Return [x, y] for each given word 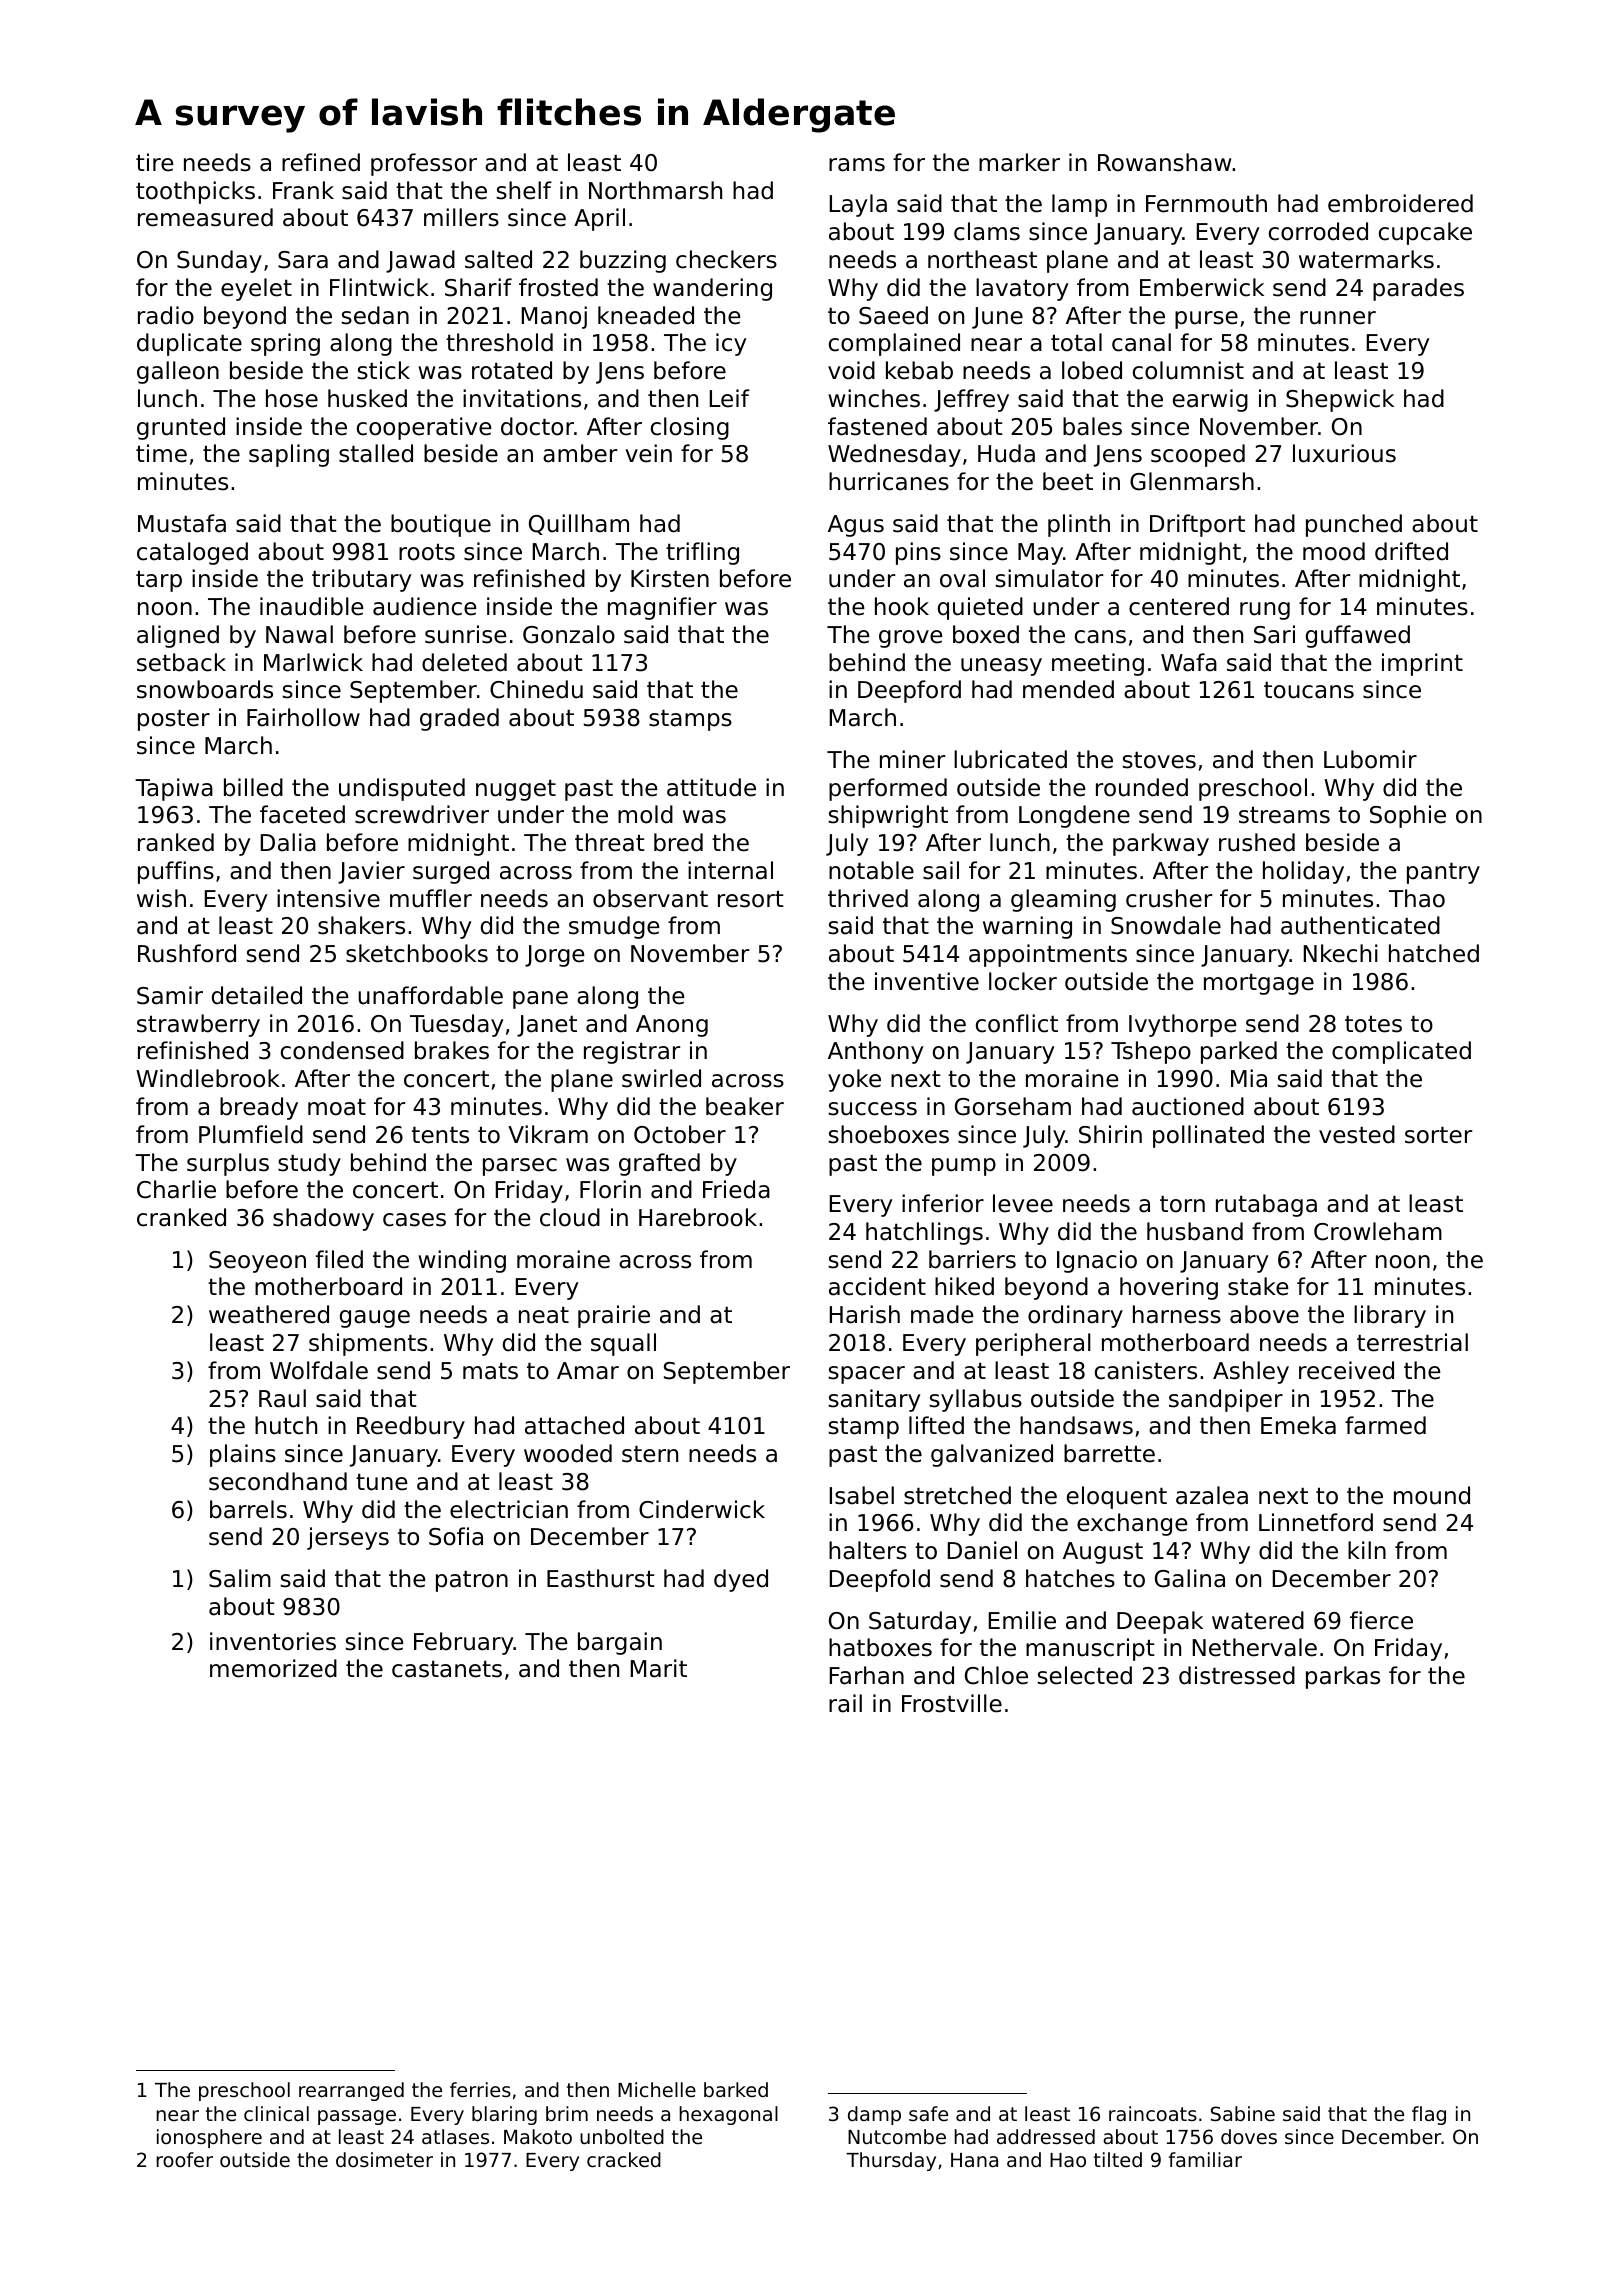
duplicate [189, 344]
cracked [624, 2159]
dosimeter [384, 2159]
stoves [1159, 760]
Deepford [909, 691]
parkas [1343, 1677]
